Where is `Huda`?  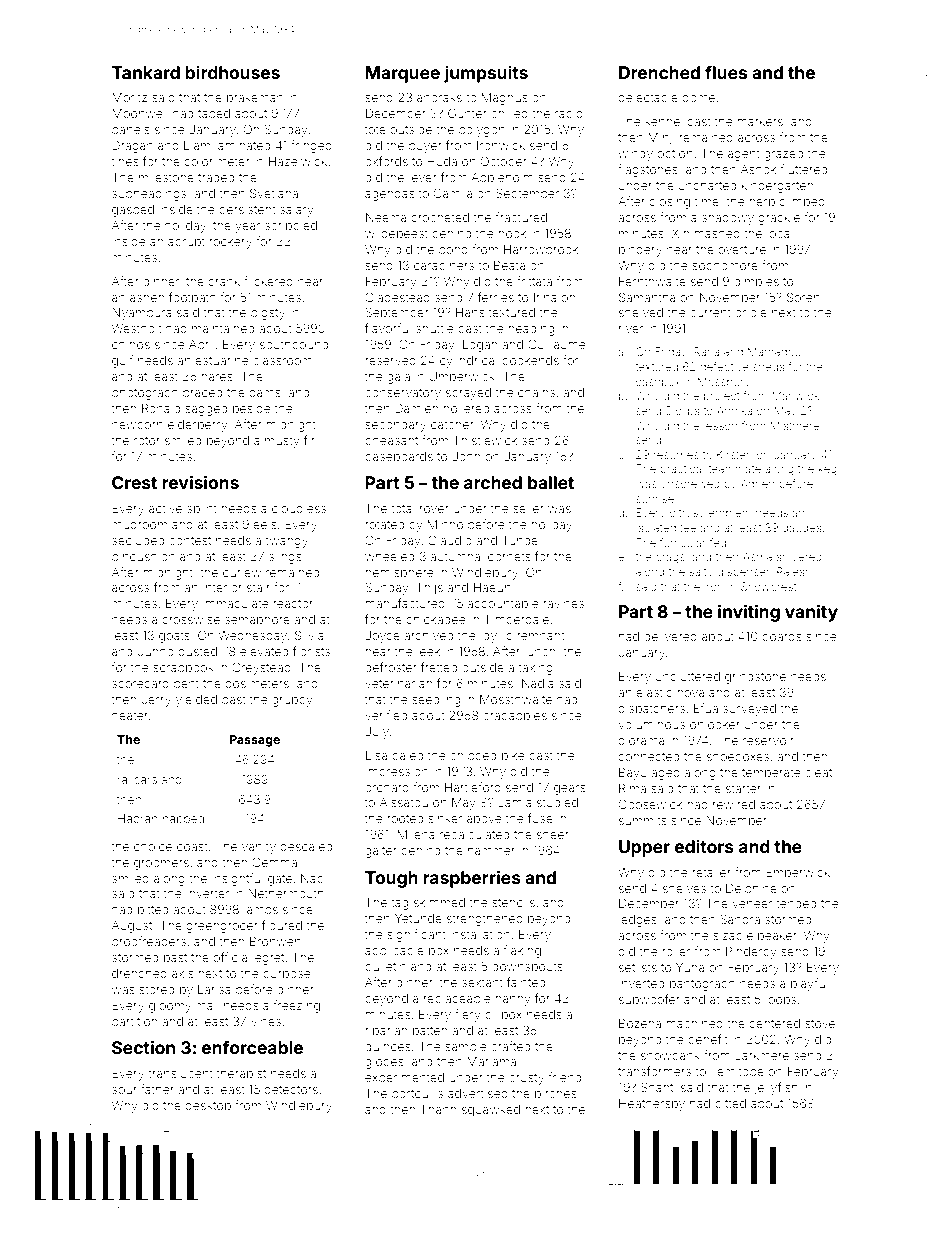 Huda is located at coordinates (442, 161).
